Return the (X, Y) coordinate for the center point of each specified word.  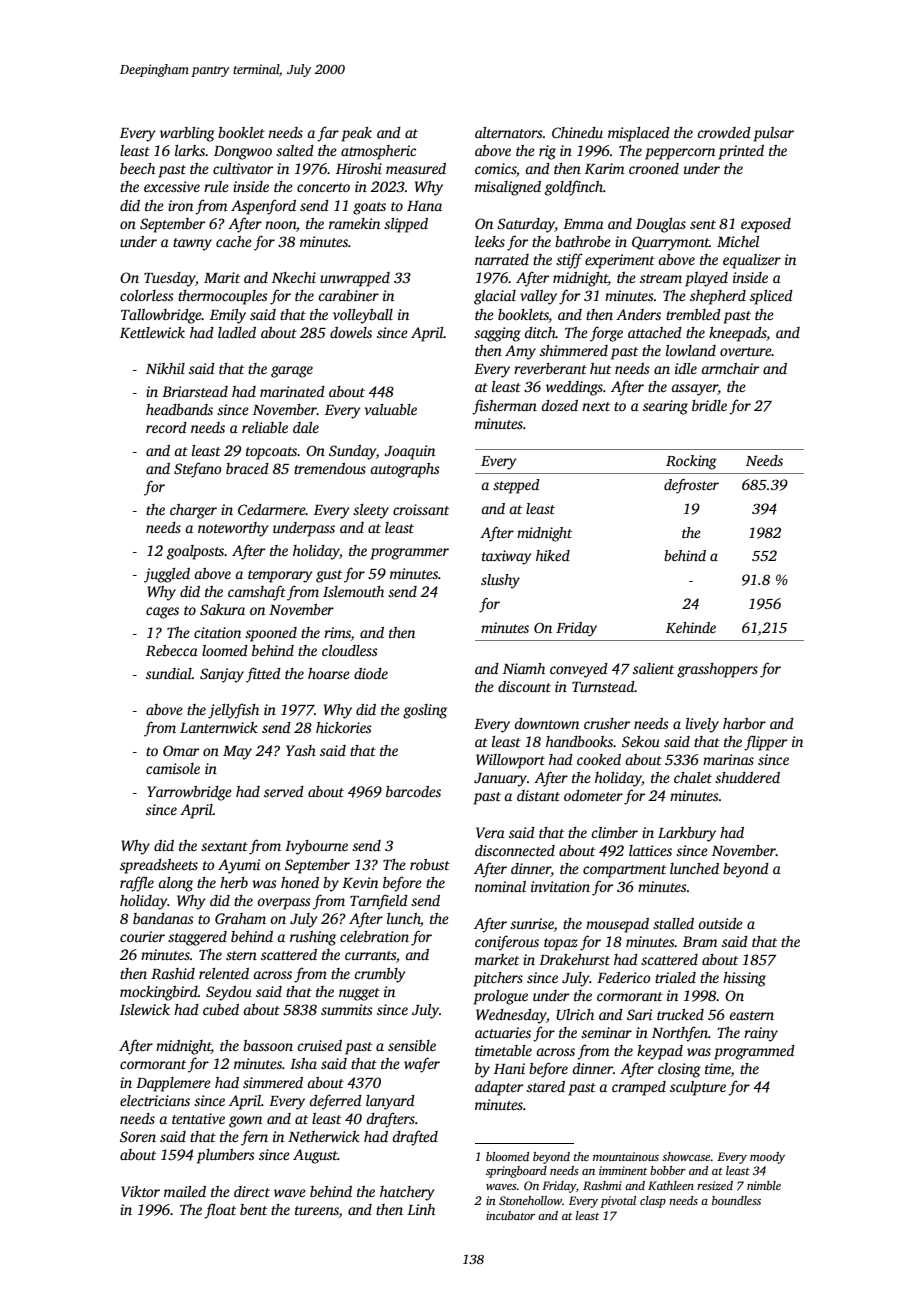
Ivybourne (316, 847)
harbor (744, 723)
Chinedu (577, 132)
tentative (198, 1118)
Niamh (524, 668)
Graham (240, 918)
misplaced (639, 134)
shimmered (574, 350)
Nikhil (165, 368)
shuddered (747, 777)
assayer (694, 390)
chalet (693, 777)
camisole (173, 768)
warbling (187, 134)
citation (217, 632)
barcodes (413, 791)
